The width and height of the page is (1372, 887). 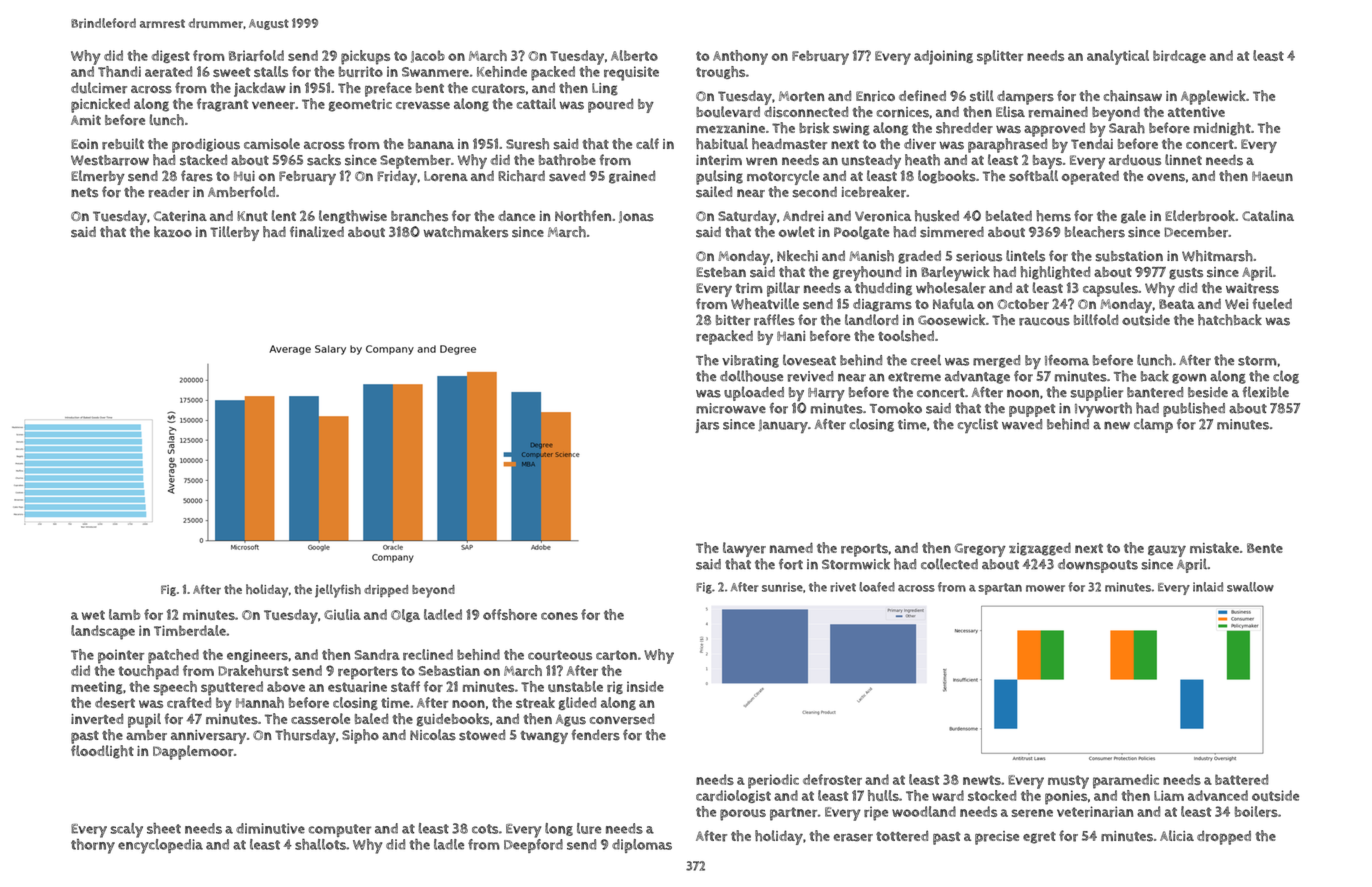 What do you see at coordinates (733, 320) in the page?
I see `bitter` at bounding box center [733, 320].
